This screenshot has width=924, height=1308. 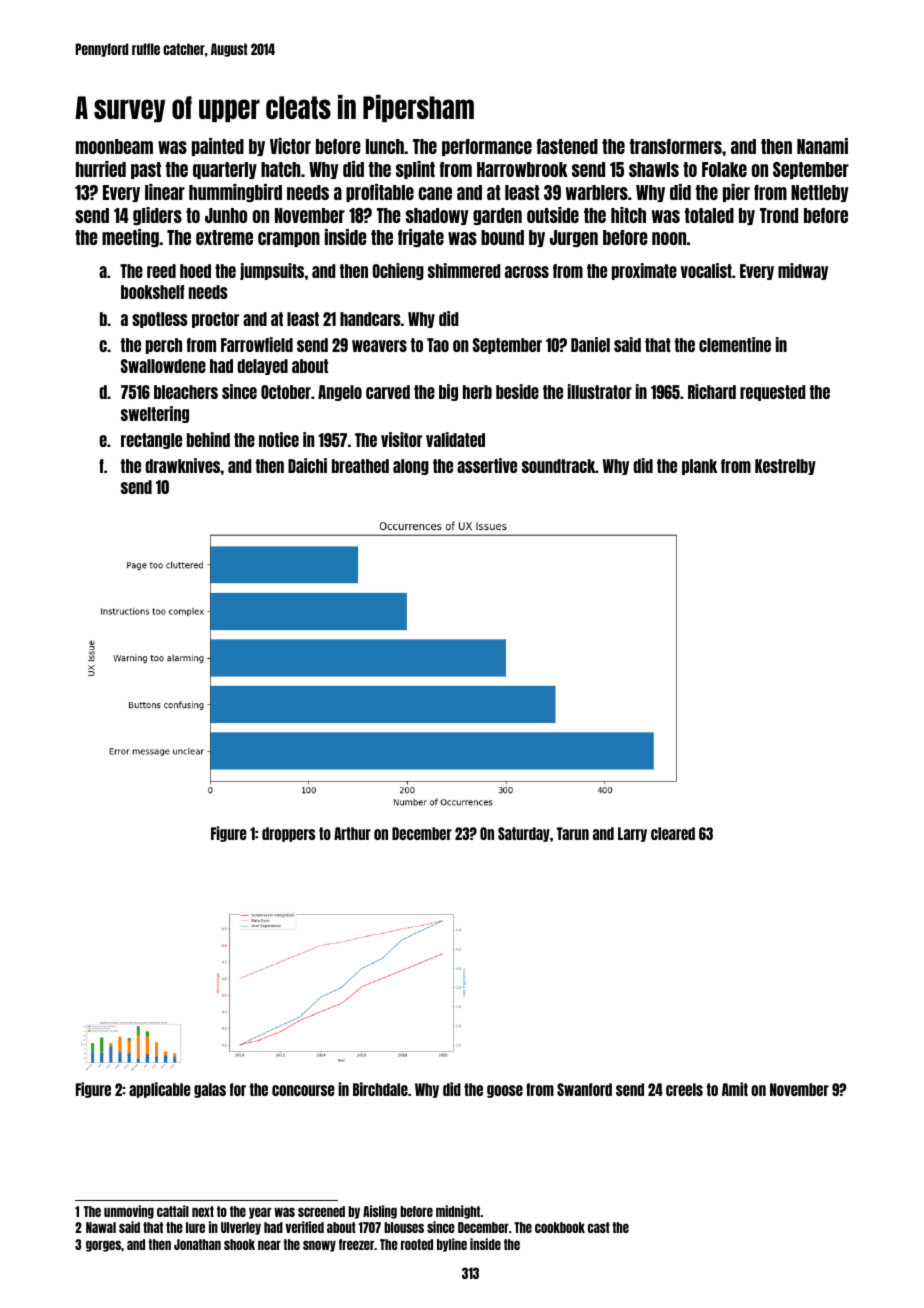 I want to click on Kestrelby, so click(x=785, y=467).
